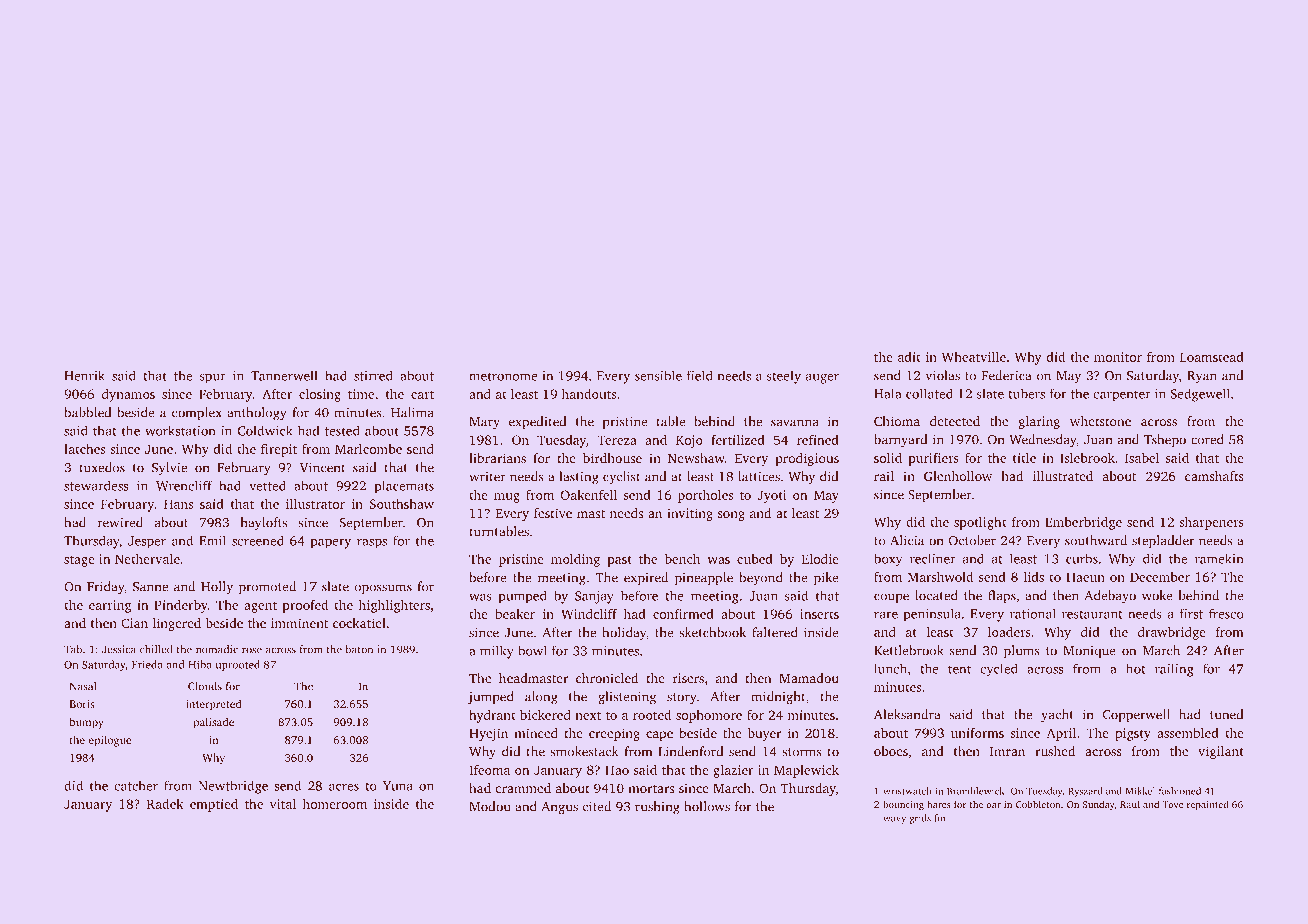  Describe the element at coordinates (284, 375) in the image. I see `Tannerwell` at that location.
